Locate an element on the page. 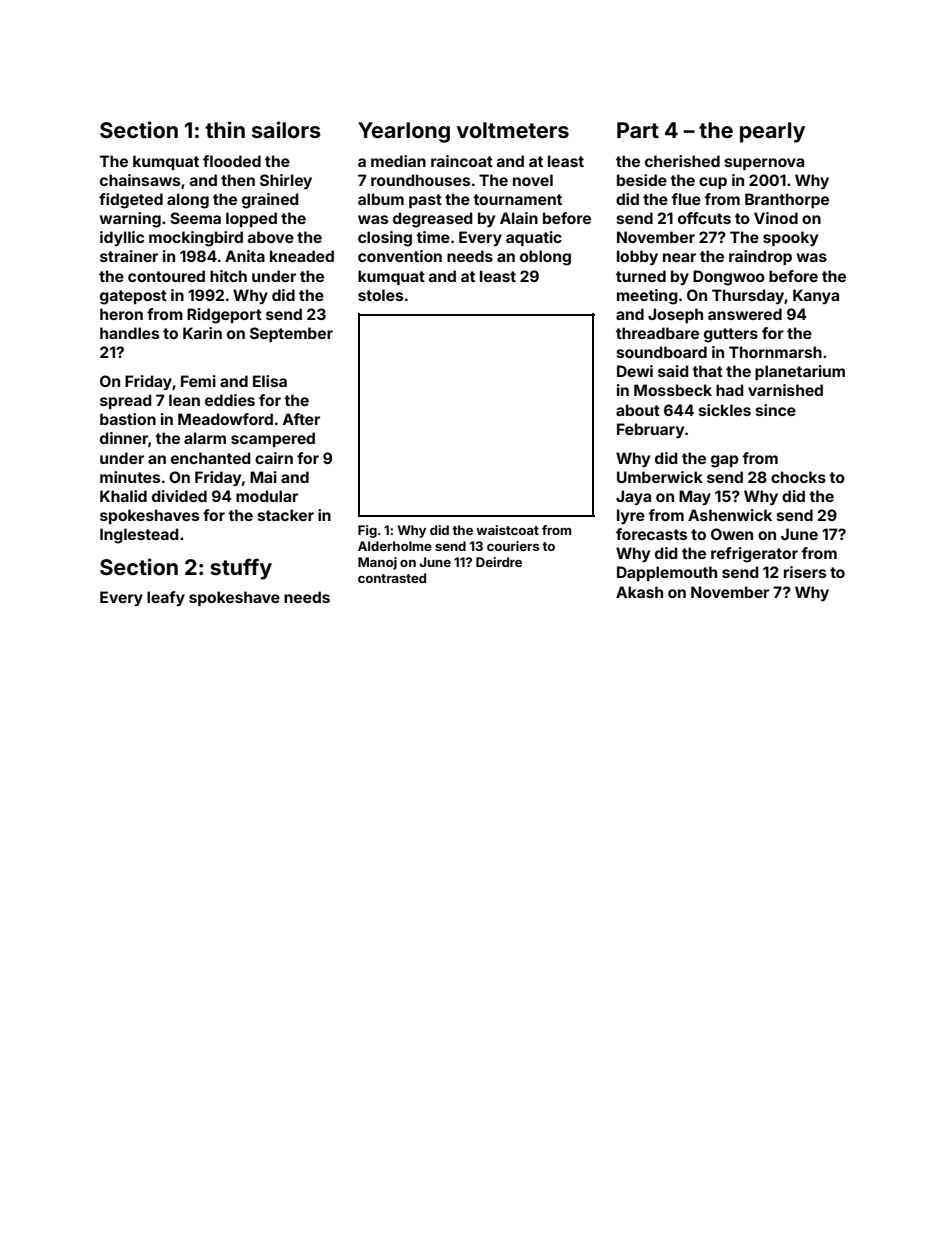 The image size is (952, 1233). stuffy is located at coordinates (241, 569).
